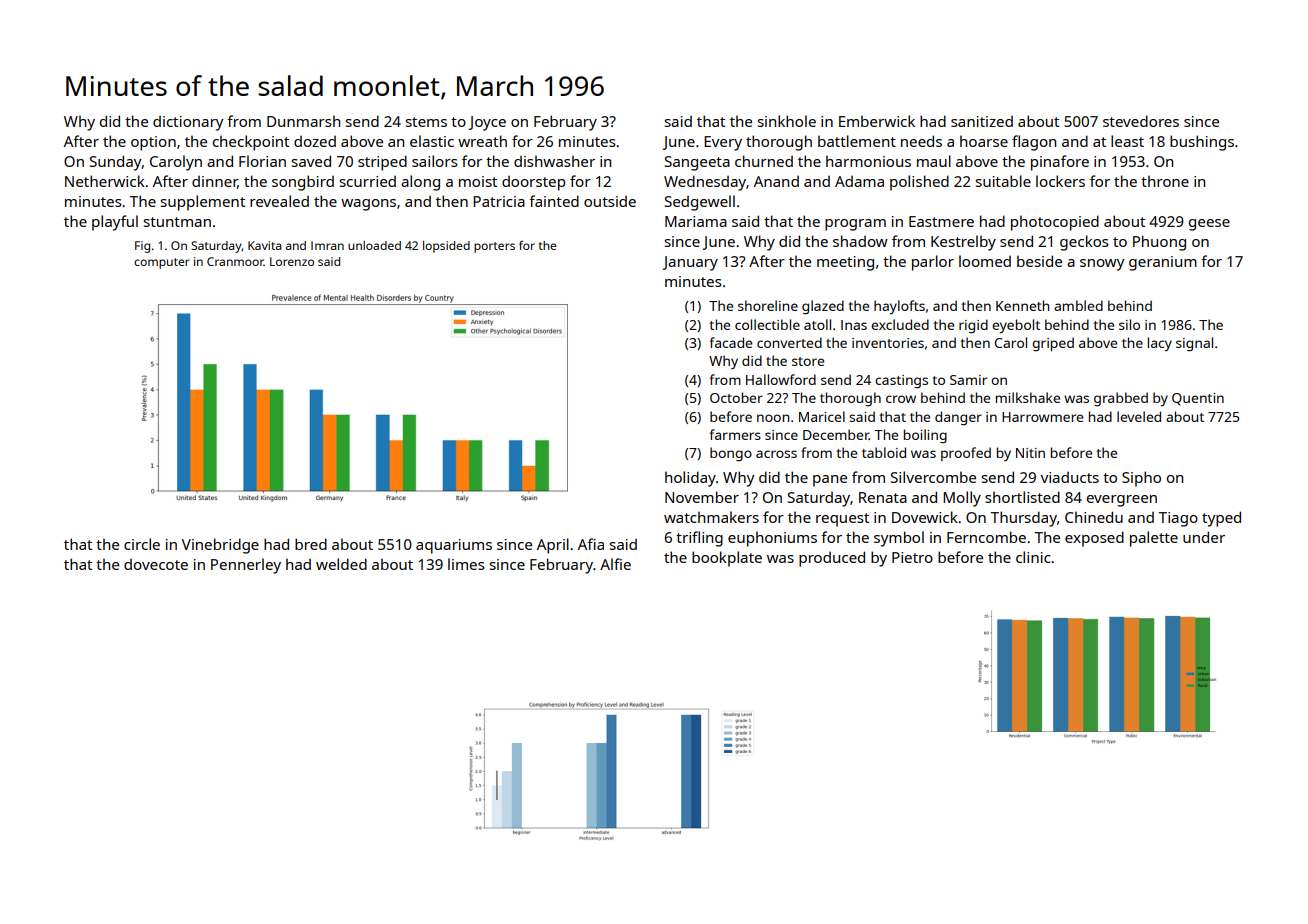  What do you see at coordinates (832, 559) in the screenshot?
I see `produced` at bounding box center [832, 559].
